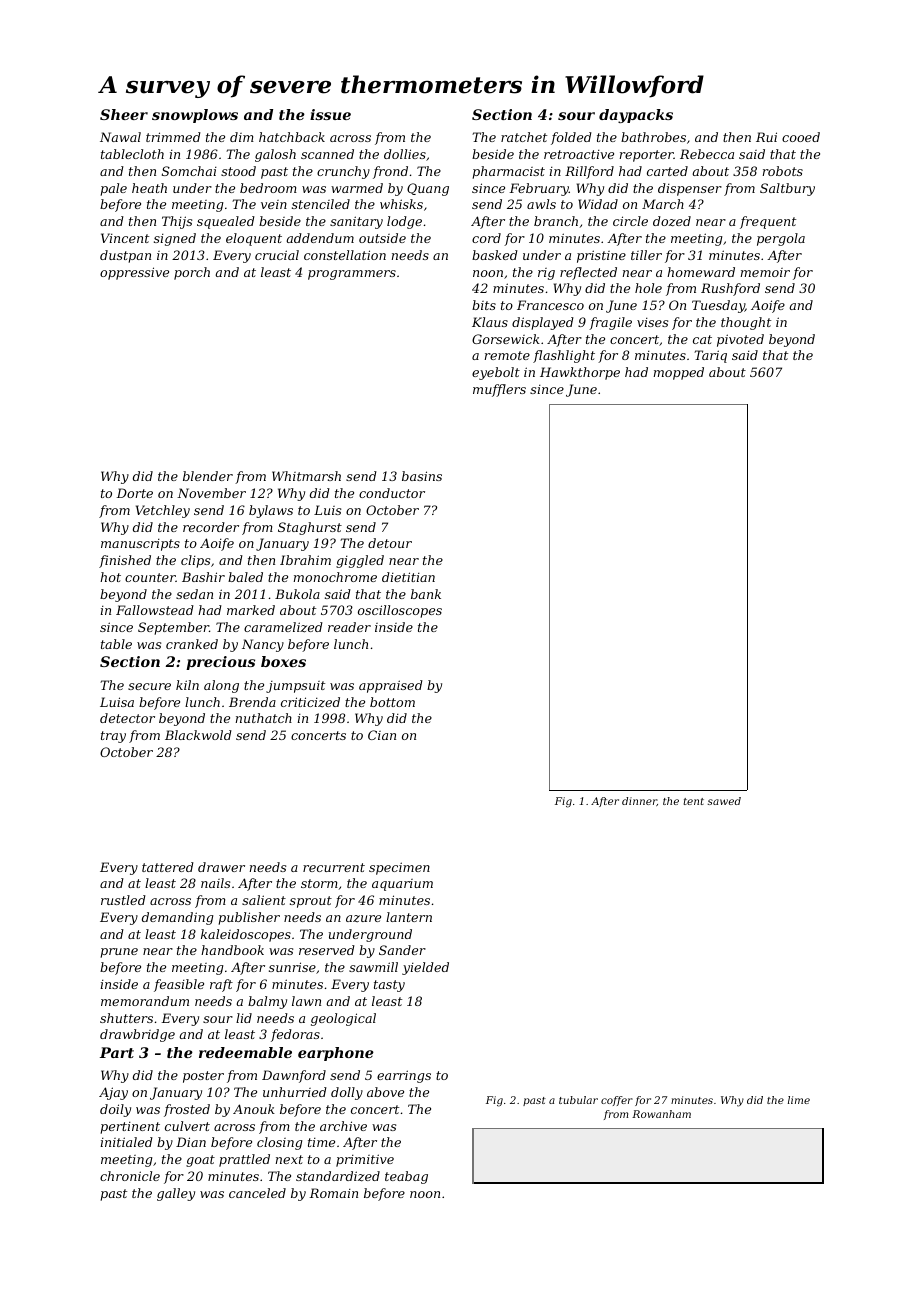 Image resolution: width=924 pixels, height=1308 pixels. What do you see at coordinates (617, 1101) in the screenshot?
I see `coffer` at bounding box center [617, 1101].
